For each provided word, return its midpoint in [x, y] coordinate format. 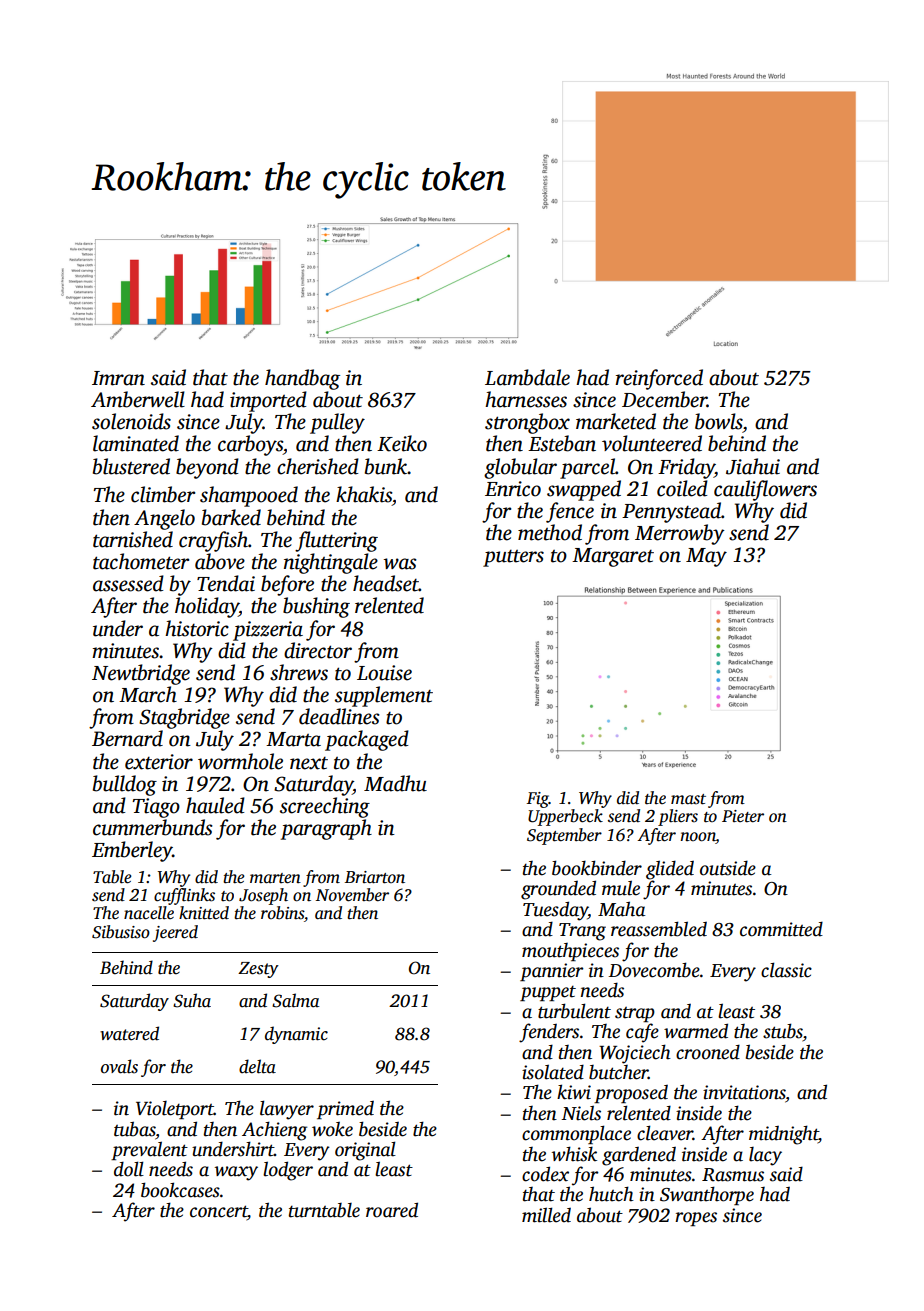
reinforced [659, 379]
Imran [118, 378]
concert [218, 1212]
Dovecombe [654, 970]
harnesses [526, 399]
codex [545, 1174]
